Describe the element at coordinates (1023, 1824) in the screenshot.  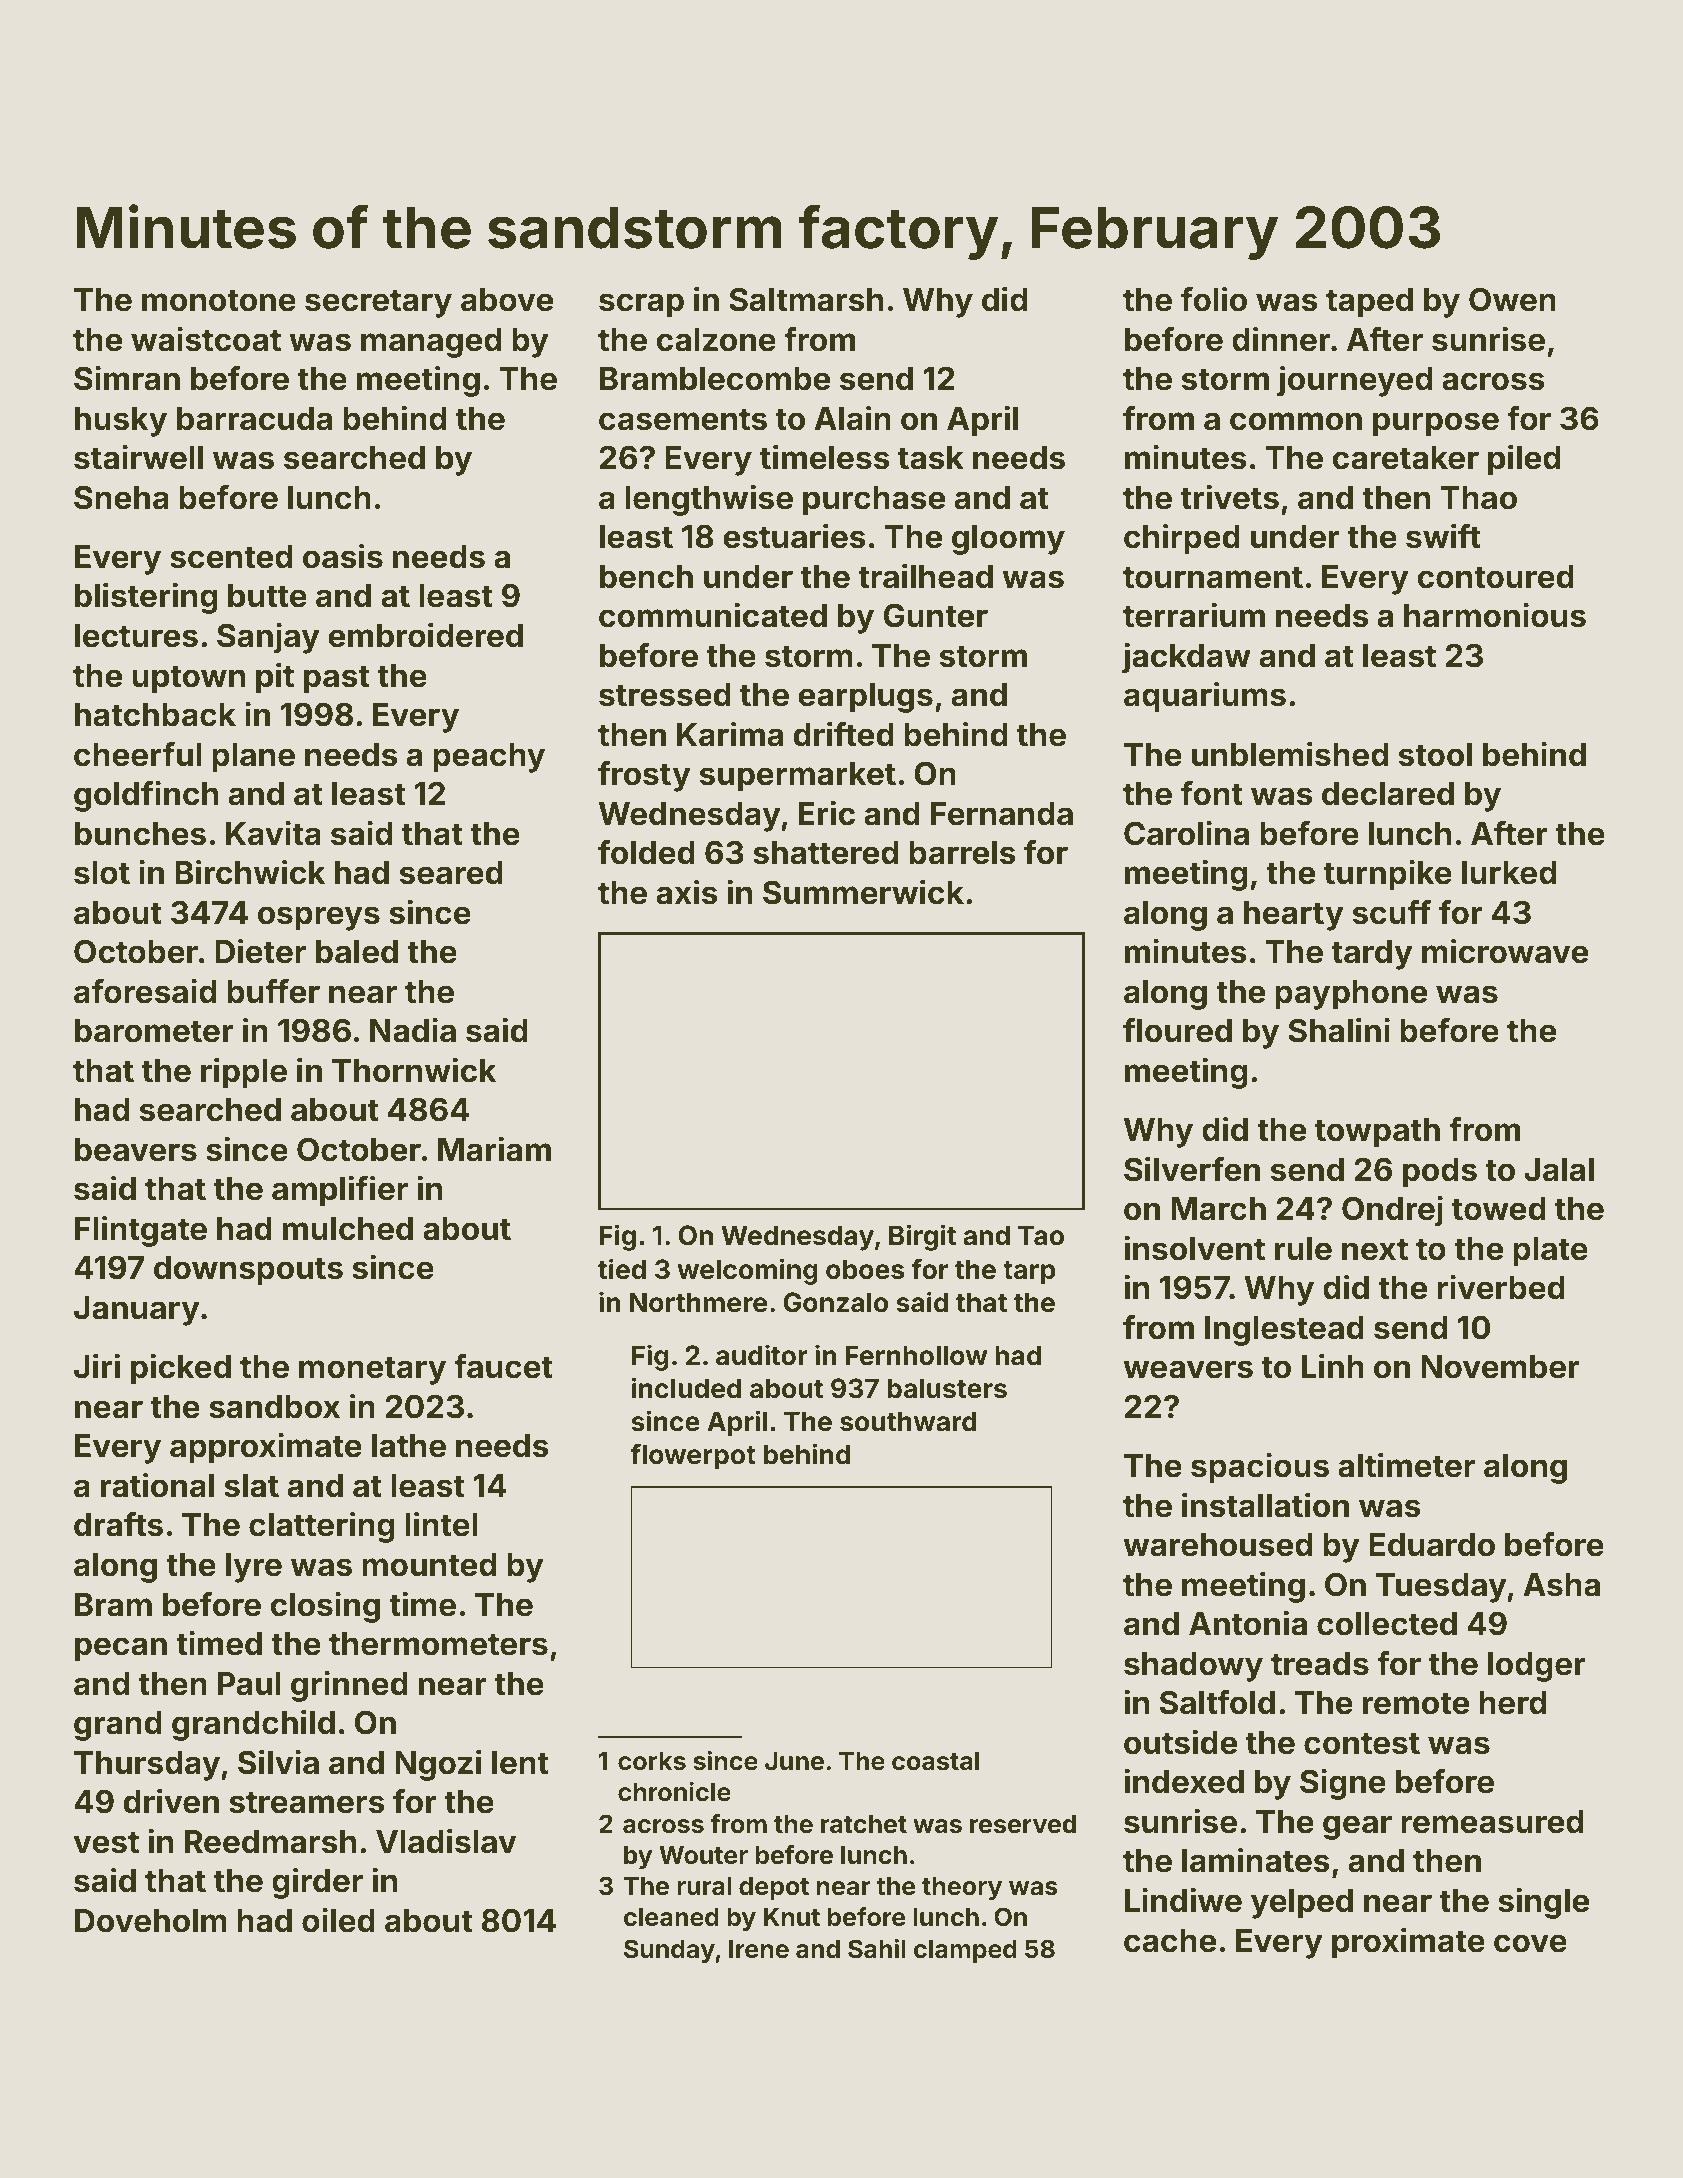
I see `reserved` at that location.
